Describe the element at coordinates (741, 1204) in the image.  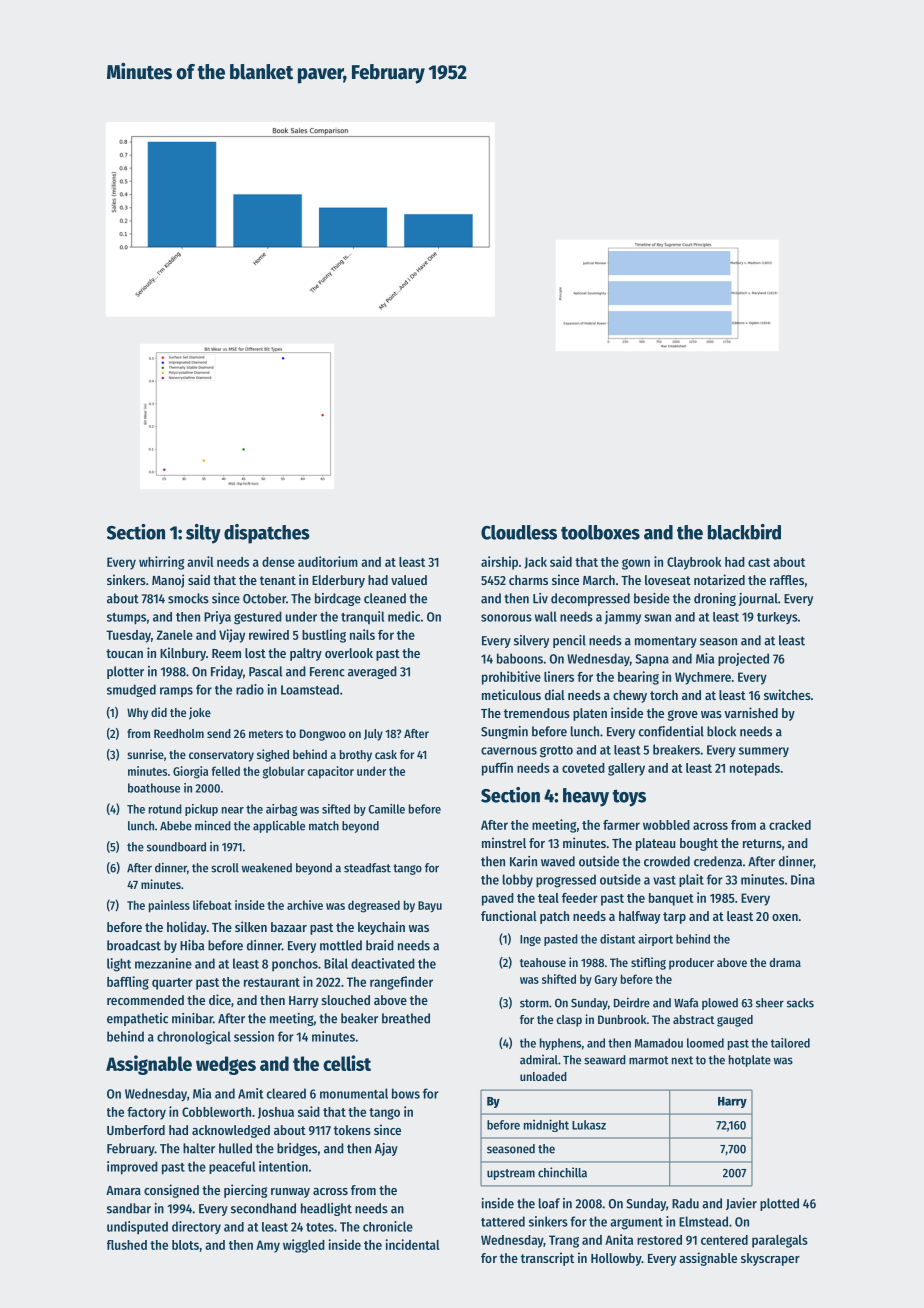
I see `Javier` at that location.
